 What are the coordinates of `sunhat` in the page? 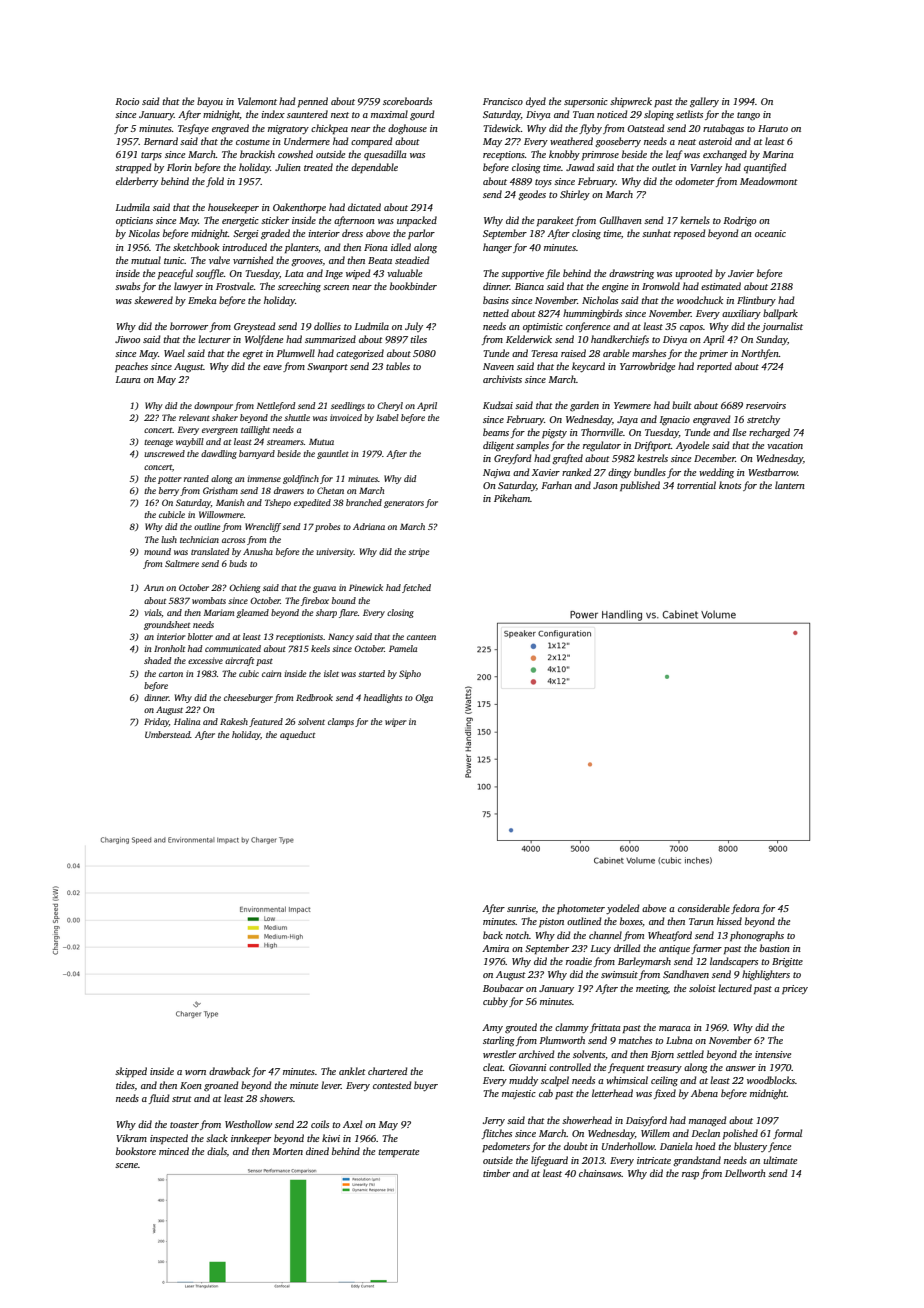 It's located at (656, 233).
